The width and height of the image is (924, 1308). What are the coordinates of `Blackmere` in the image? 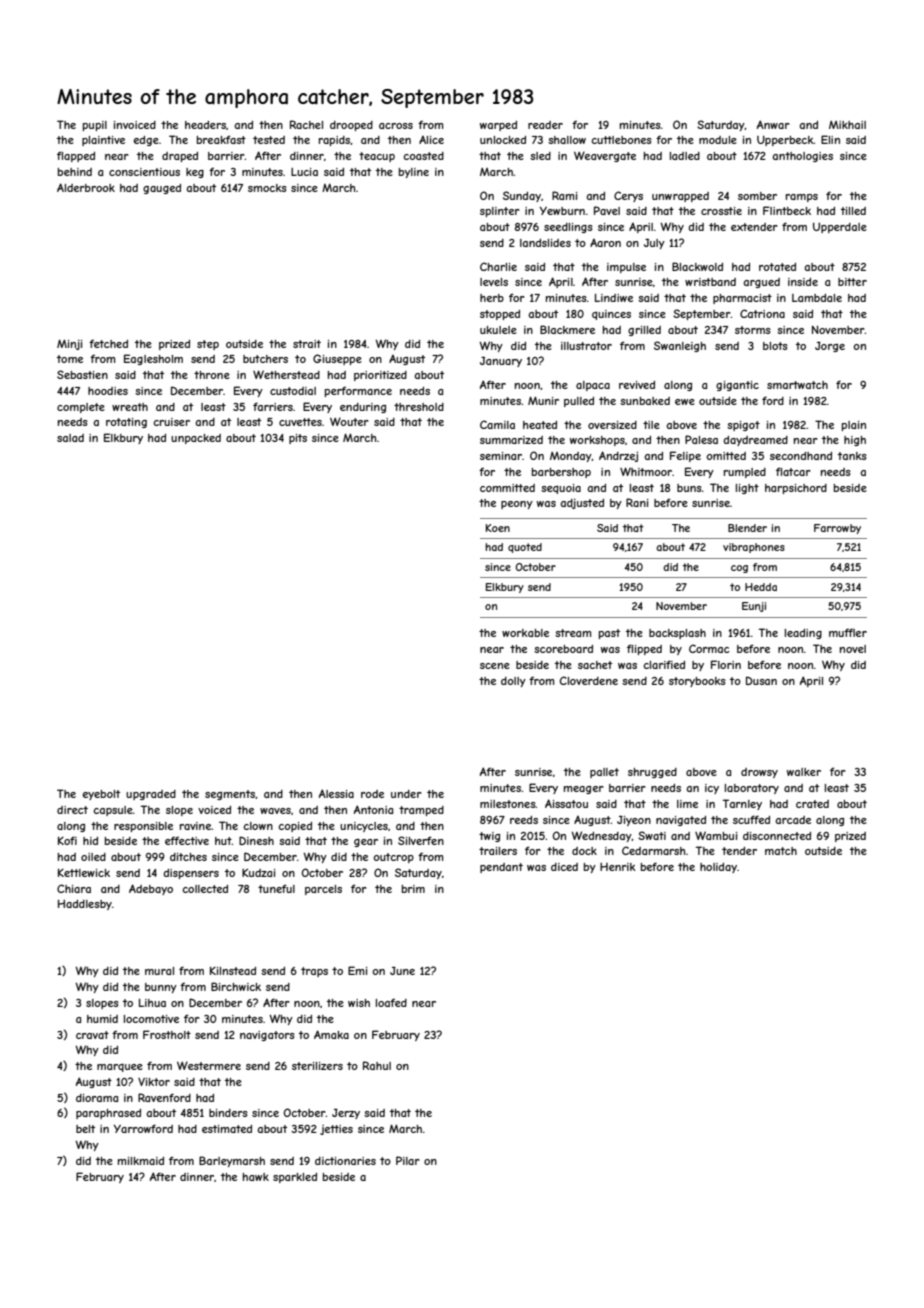 It's located at (567, 329).
